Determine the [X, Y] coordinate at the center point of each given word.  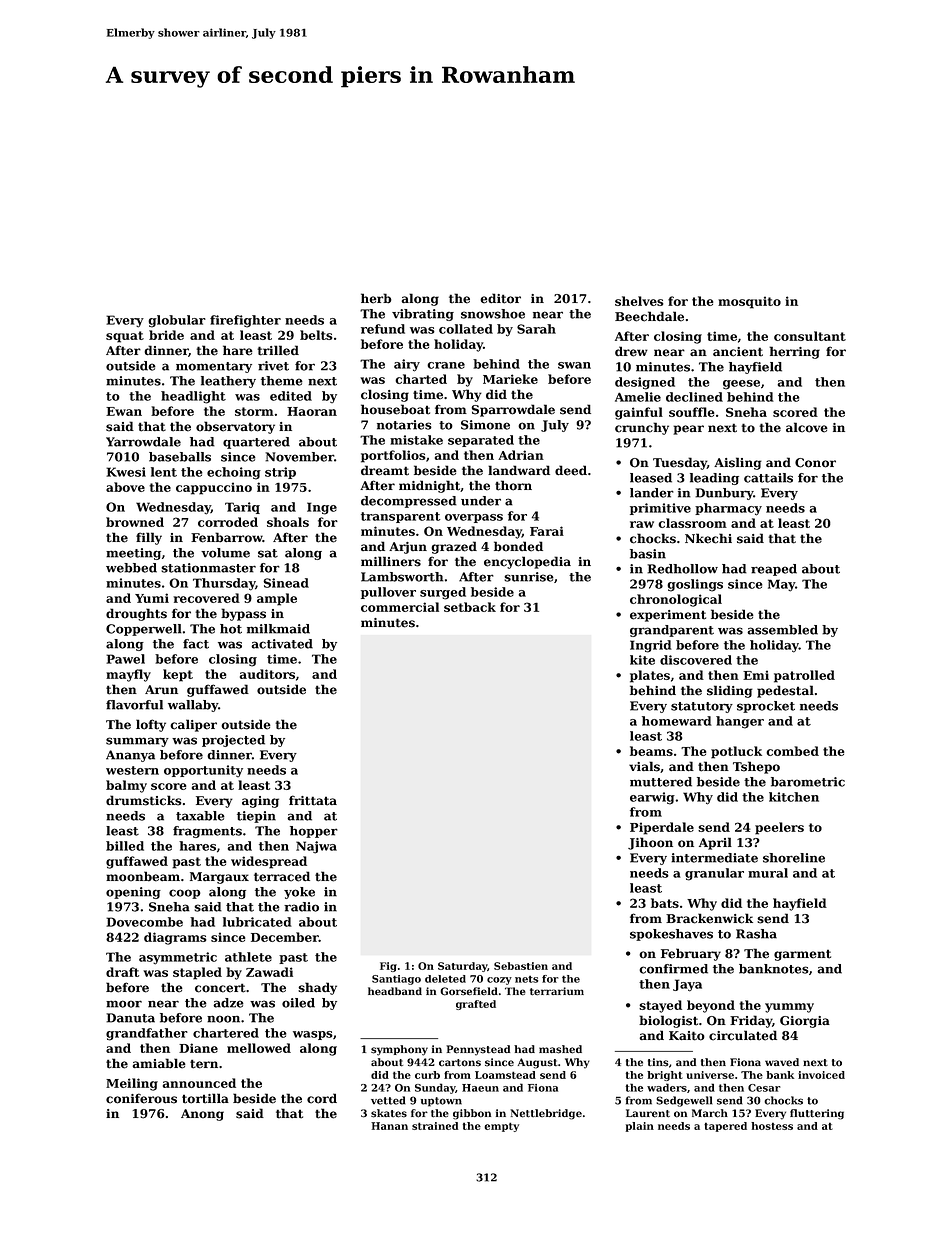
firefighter [245, 321]
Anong [202, 1115]
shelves [639, 301]
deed [571, 470]
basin [648, 554]
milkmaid [278, 629]
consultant [810, 336]
